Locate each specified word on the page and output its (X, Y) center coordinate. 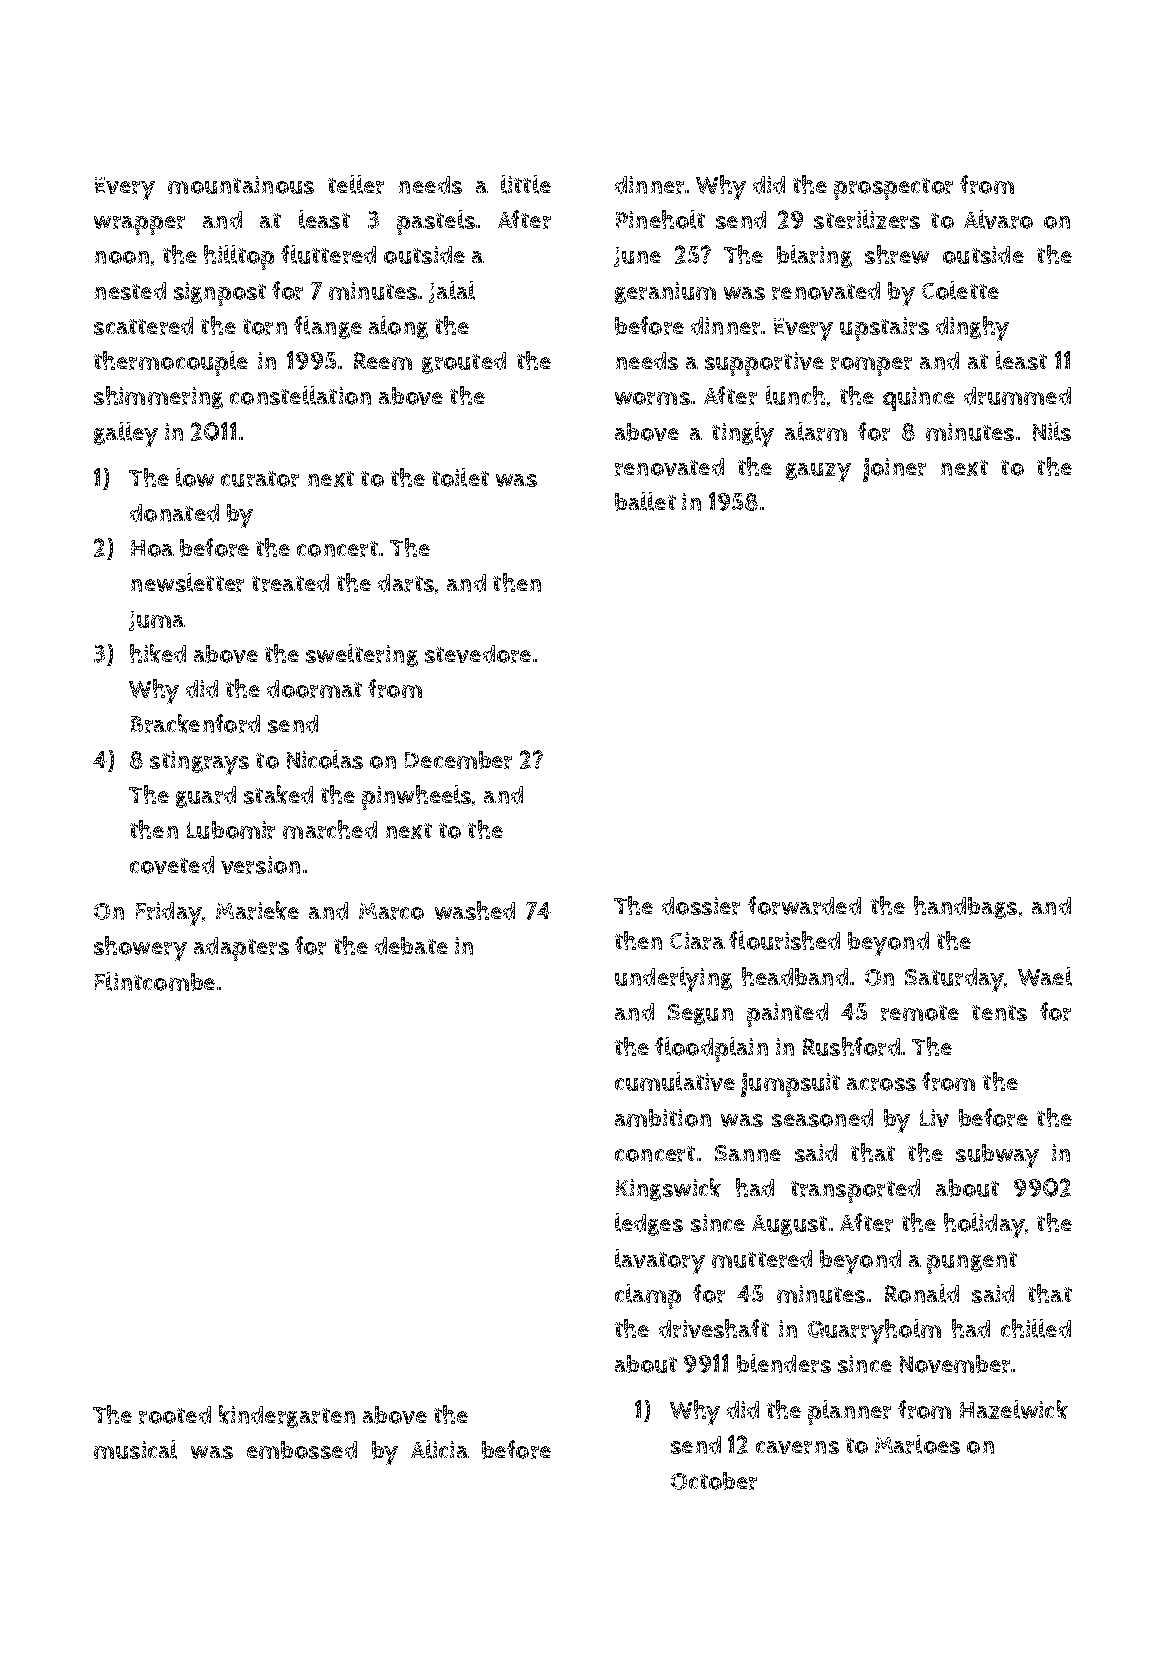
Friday (169, 914)
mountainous (241, 185)
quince (919, 399)
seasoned (822, 1118)
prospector (893, 189)
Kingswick (668, 1189)
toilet (460, 477)
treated (290, 583)
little (526, 184)
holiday (984, 1225)
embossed (302, 1450)
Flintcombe (155, 981)
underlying (673, 979)
